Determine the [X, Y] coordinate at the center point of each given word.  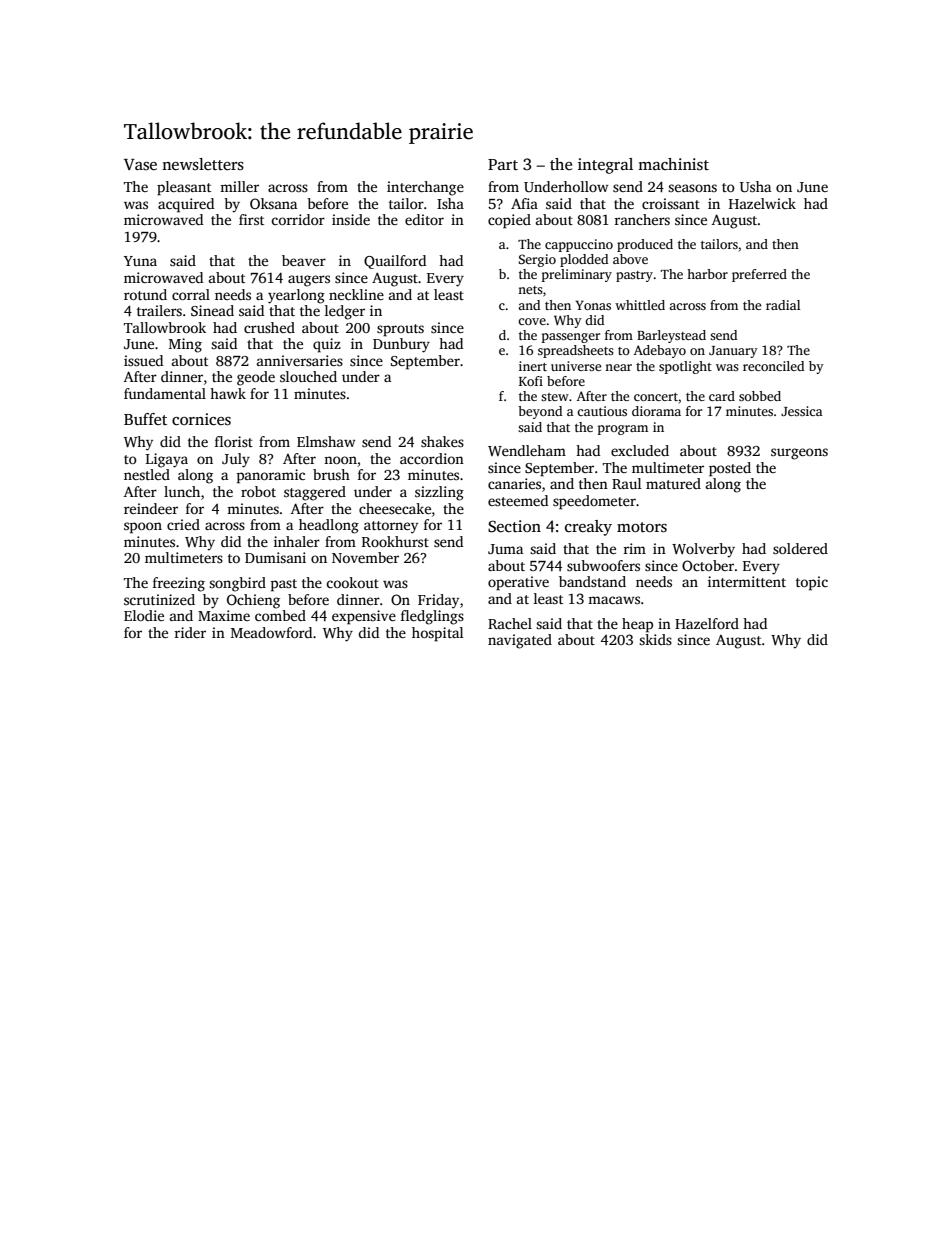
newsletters [203, 164]
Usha [755, 186]
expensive [364, 617]
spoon [143, 528]
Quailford [395, 262]
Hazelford [707, 623]
